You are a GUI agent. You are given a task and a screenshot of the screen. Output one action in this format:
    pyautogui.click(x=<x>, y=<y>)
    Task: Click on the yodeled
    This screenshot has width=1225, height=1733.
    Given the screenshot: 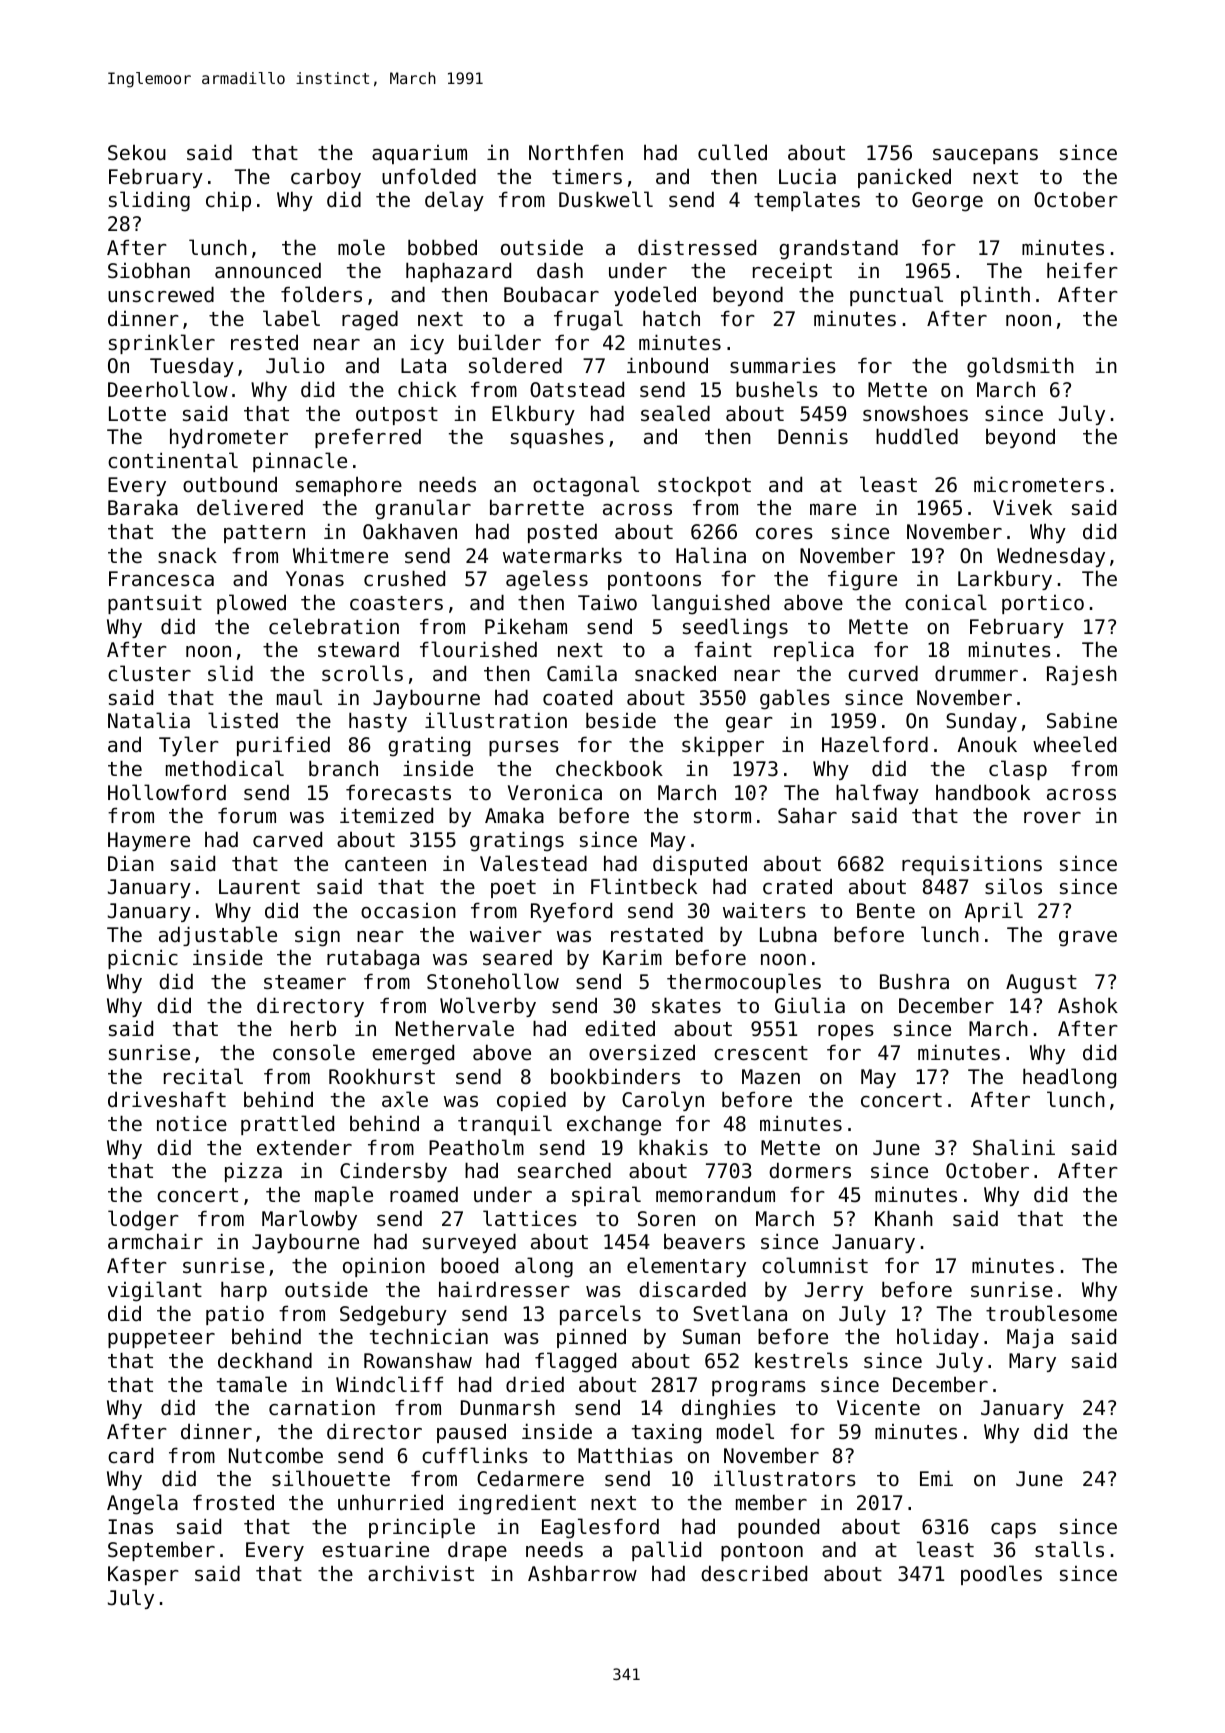 What is the action you would take?
    pyautogui.click(x=655, y=296)
